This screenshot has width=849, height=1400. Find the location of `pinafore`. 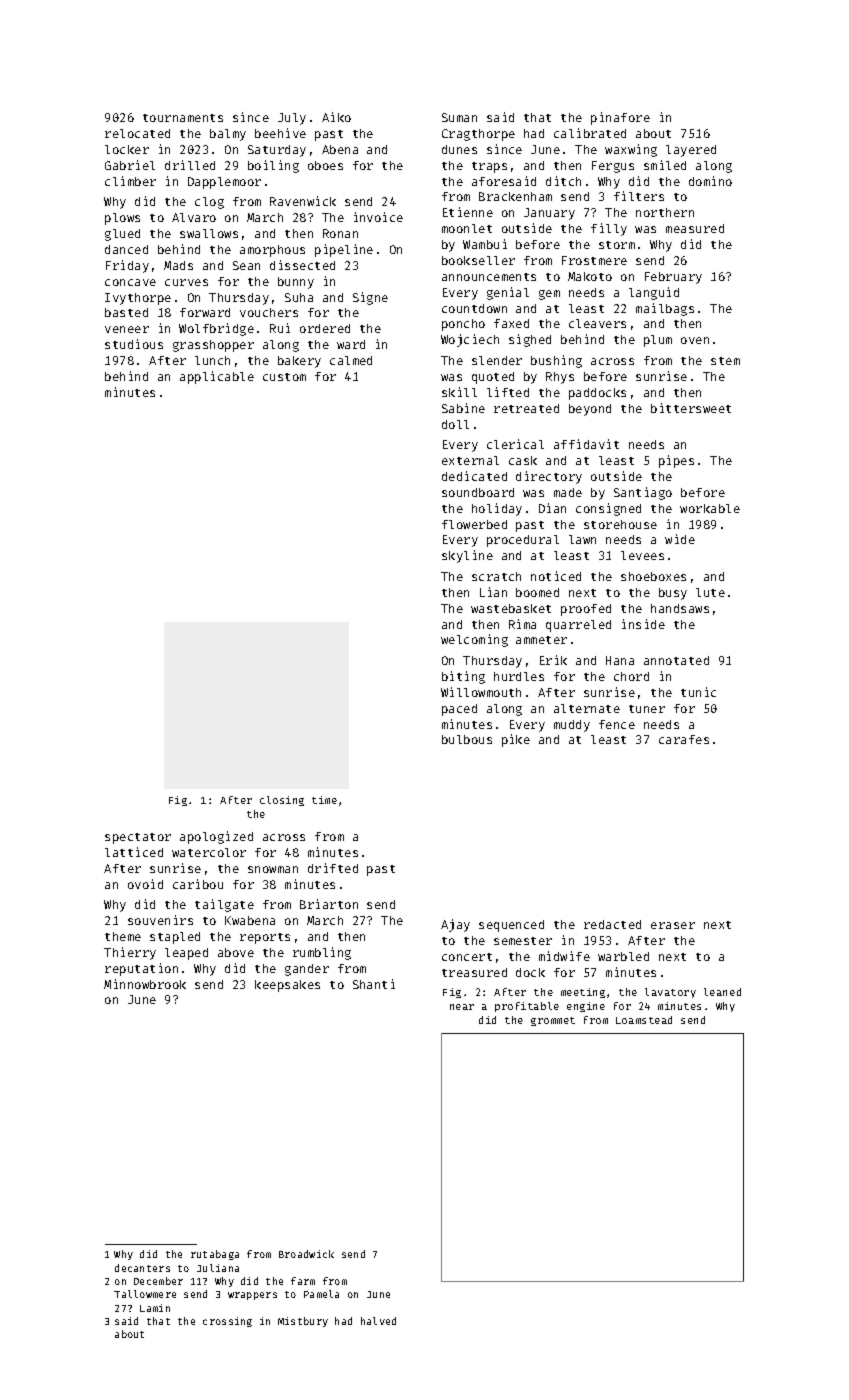

pinafore is located at coordinates (620, 118).
